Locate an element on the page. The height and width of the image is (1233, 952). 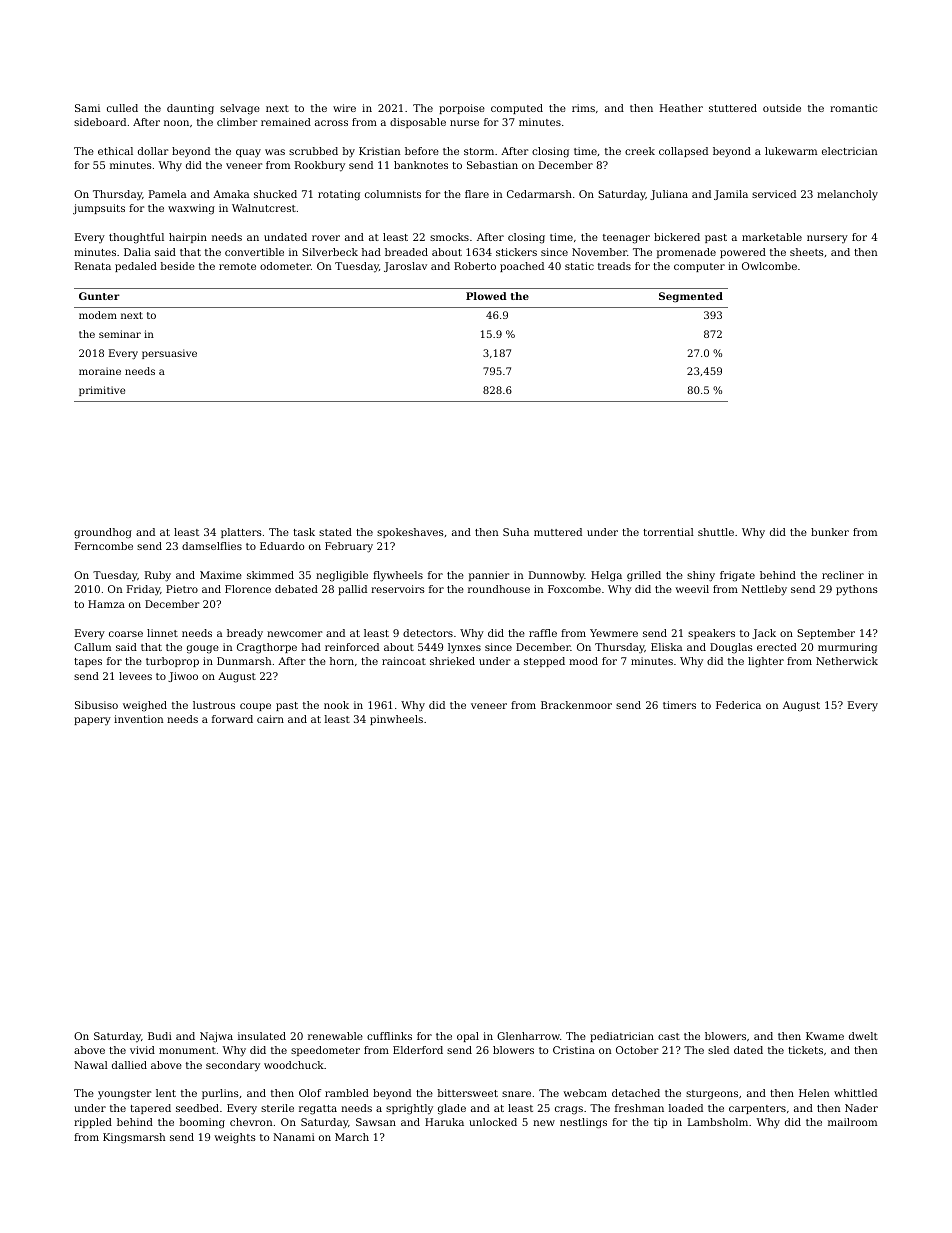
March is located at coordinates (352, 1137).
